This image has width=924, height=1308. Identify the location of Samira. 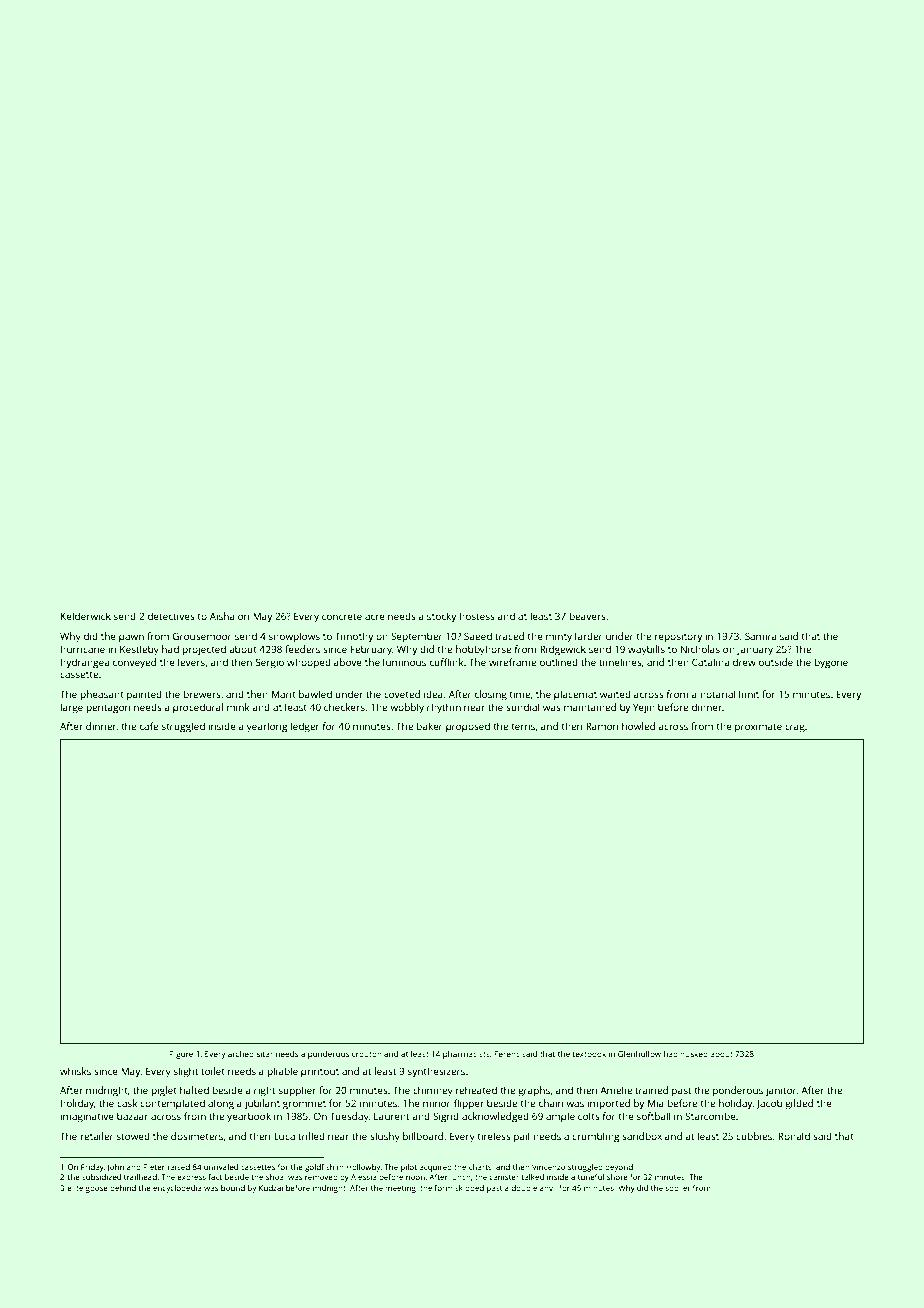
(761, 636).
